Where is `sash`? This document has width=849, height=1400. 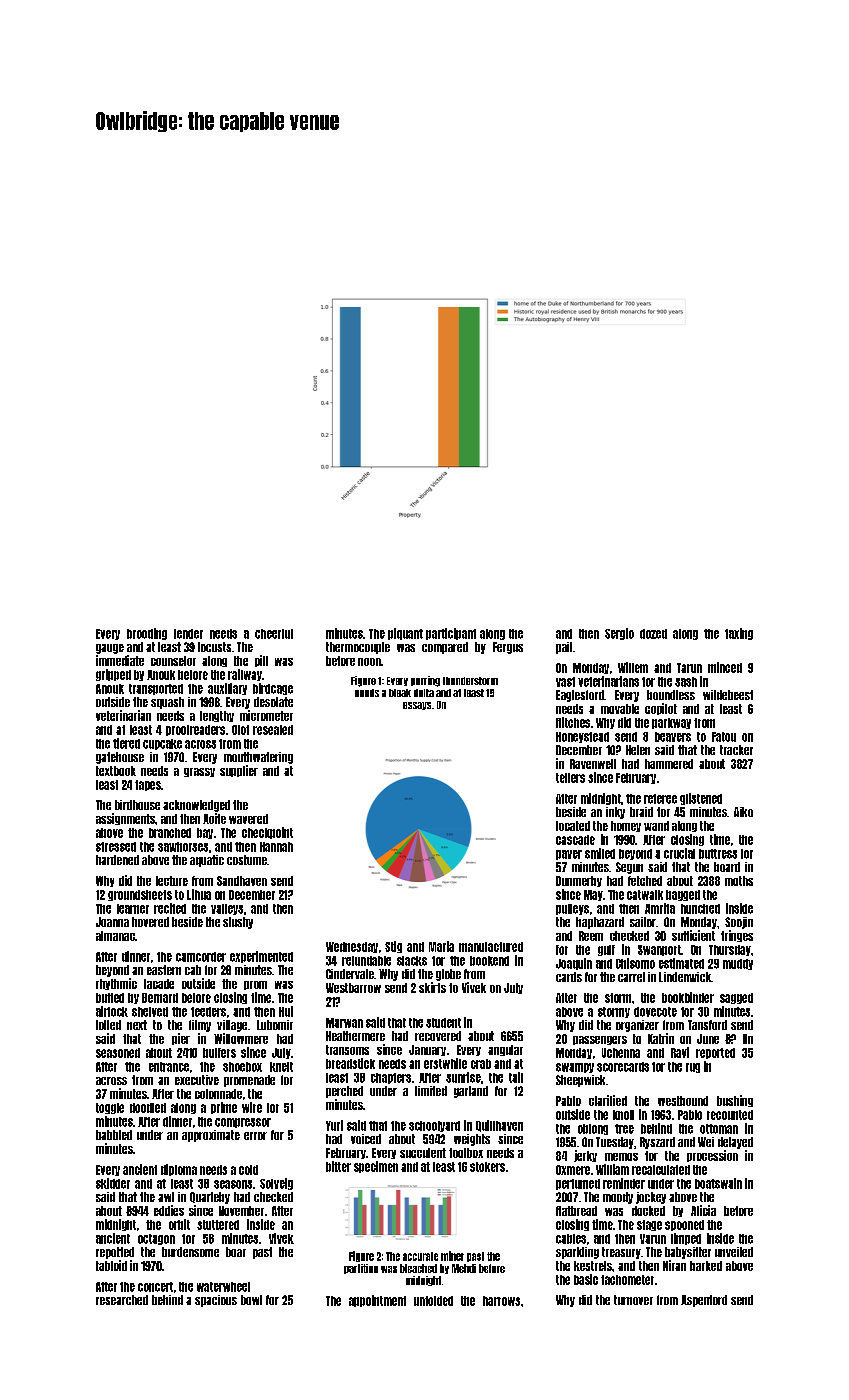 sash is located at coordinates (686, 682).
